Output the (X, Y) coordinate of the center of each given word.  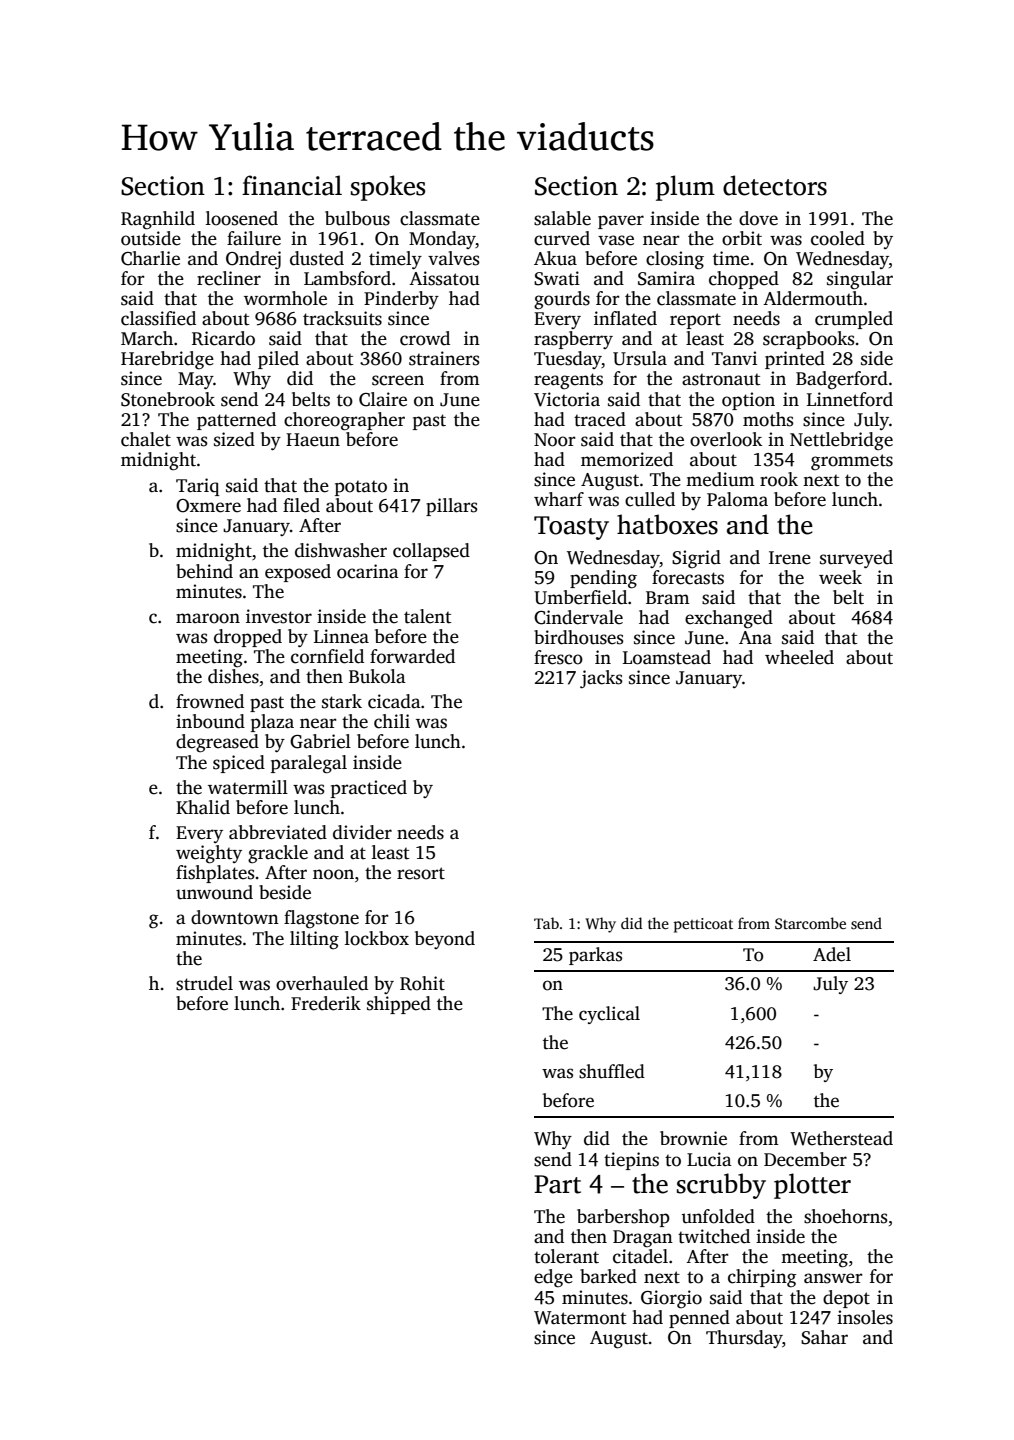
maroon (208, 618)
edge (553, 1278)
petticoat (703, 925)
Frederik (326, 1003)
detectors (775, 185)
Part (557, 1184)
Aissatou (444, 278)
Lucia (709, 1159)
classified (158, 318)
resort (421, 873)
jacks (601, 679)
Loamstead (667, 657)
